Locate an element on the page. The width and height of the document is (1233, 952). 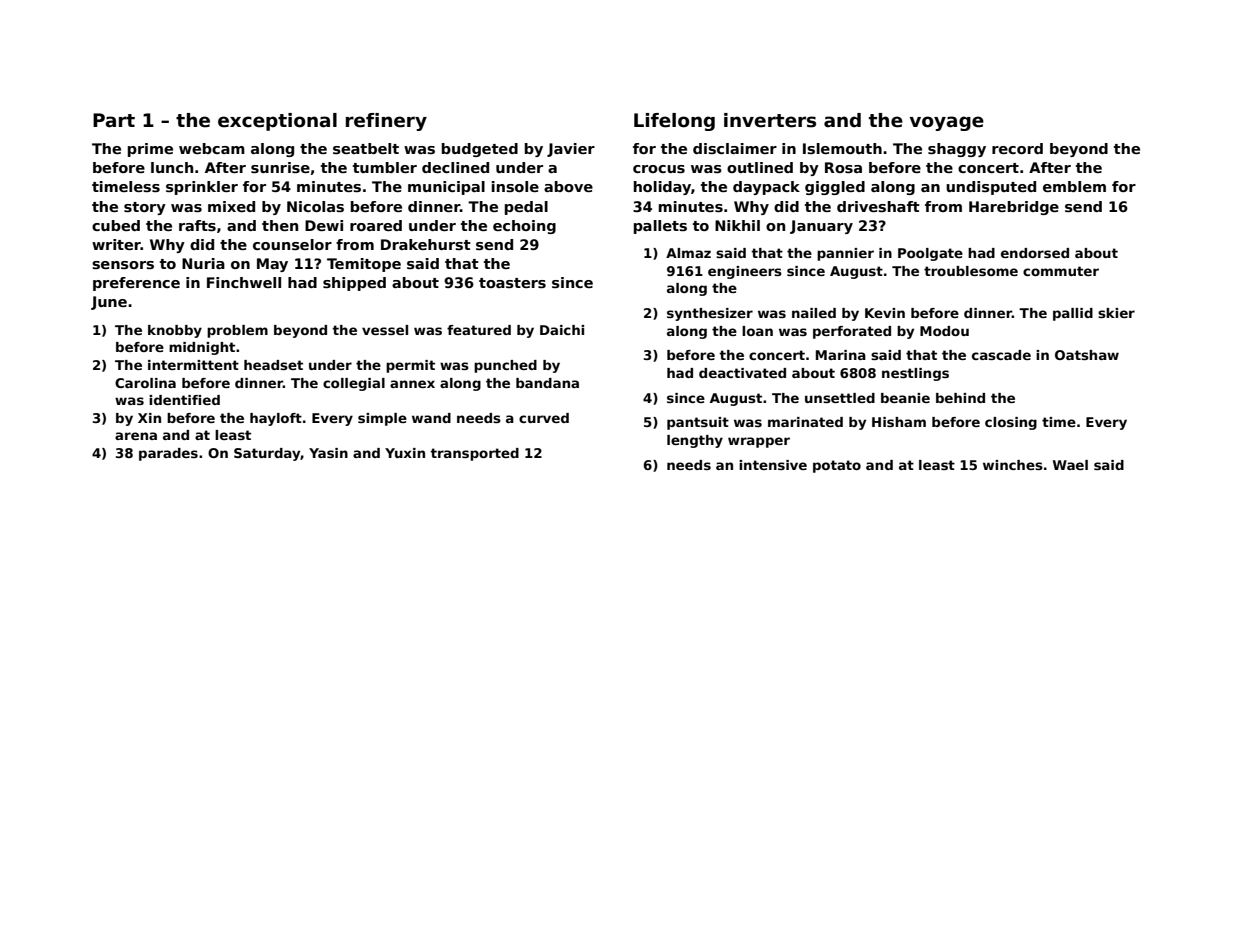
intensive is located at coordinates (773, 465).
